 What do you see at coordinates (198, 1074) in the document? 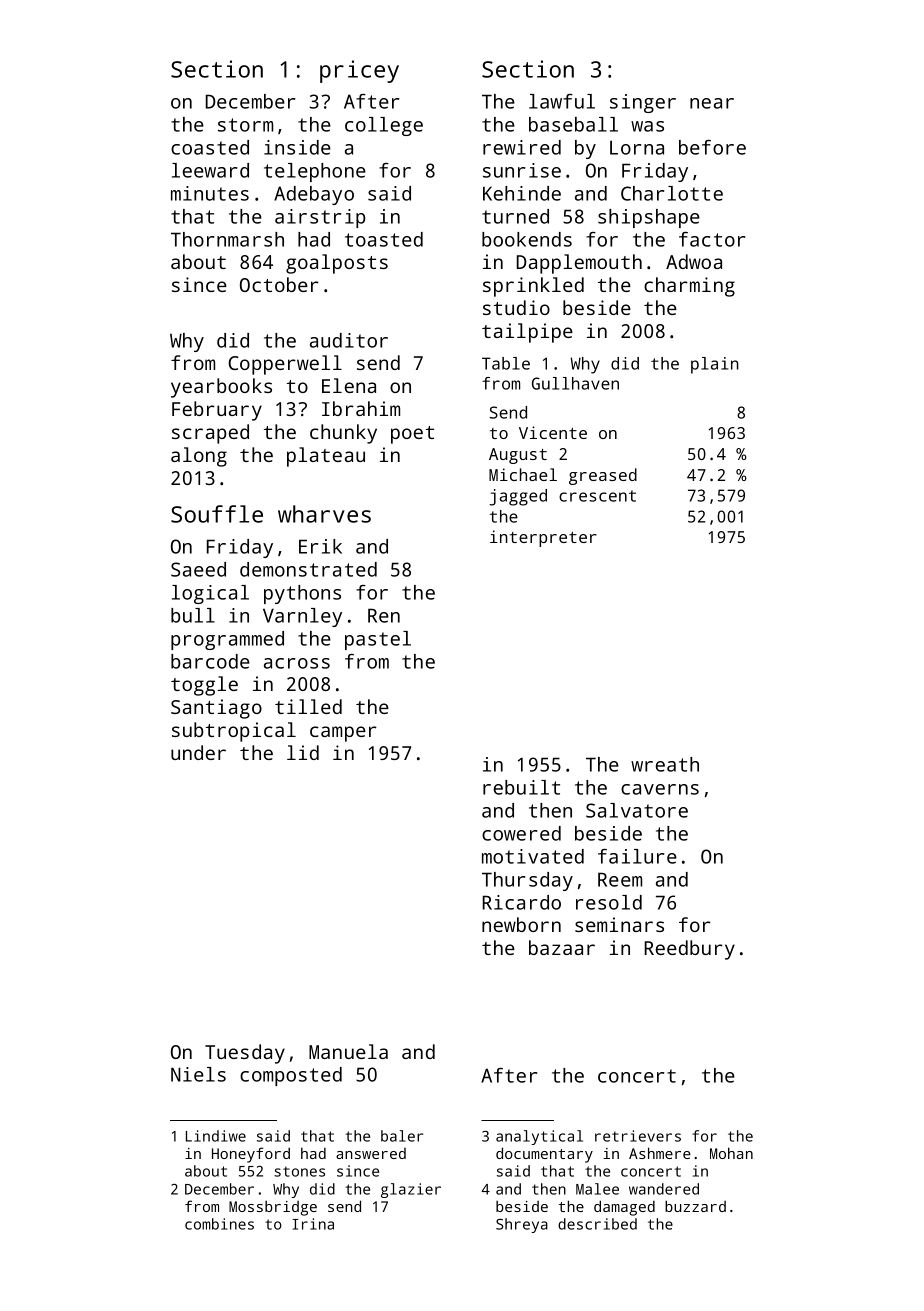
I see `Niels` at bounding box center [198, 1074].
